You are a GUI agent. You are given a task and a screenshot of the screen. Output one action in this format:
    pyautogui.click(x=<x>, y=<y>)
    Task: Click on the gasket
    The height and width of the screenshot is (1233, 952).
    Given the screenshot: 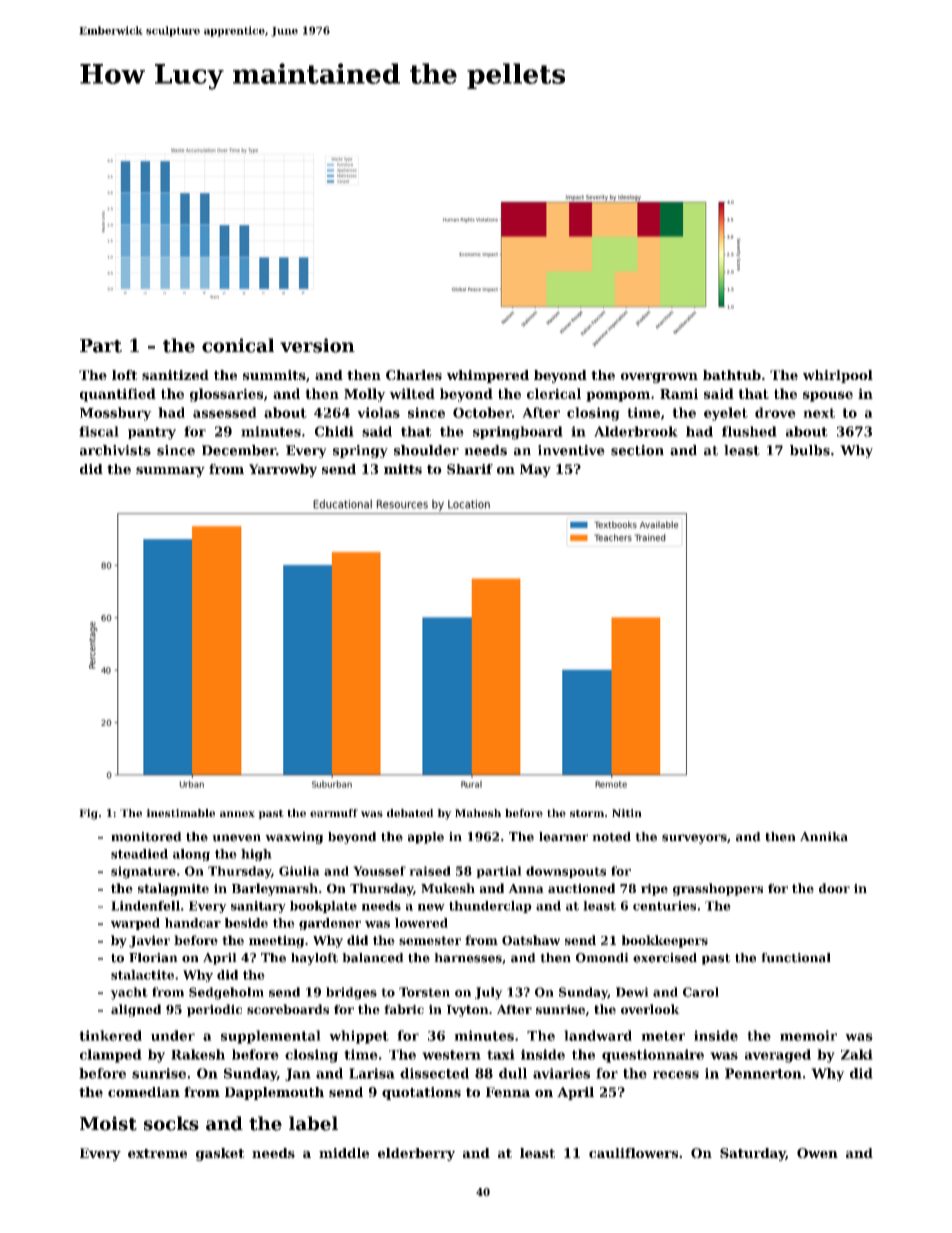 What is the action you would take?
    pyautogui.click(x=220, y=1154)
